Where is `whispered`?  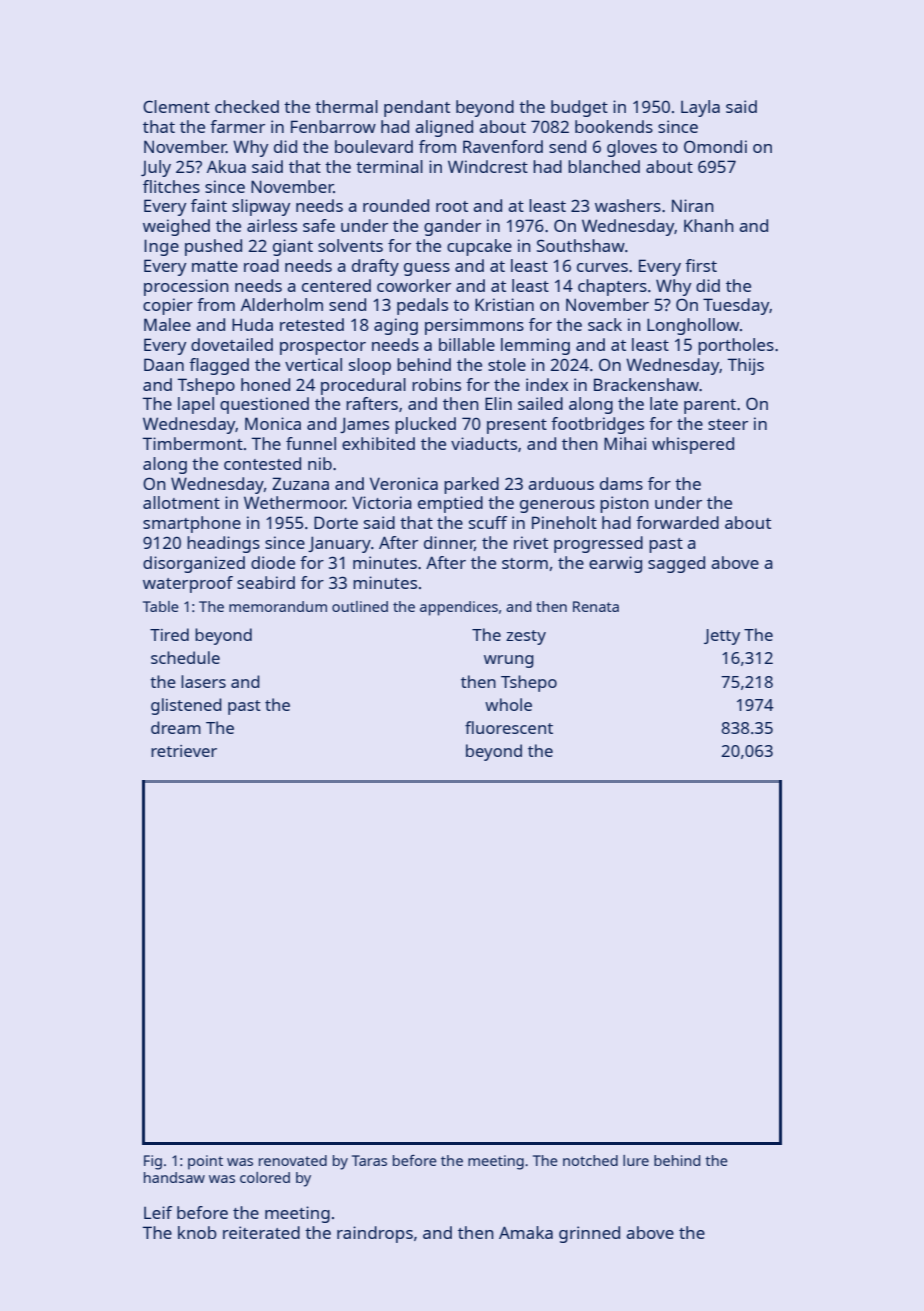 whispered is located at coordinates (693, 445).
